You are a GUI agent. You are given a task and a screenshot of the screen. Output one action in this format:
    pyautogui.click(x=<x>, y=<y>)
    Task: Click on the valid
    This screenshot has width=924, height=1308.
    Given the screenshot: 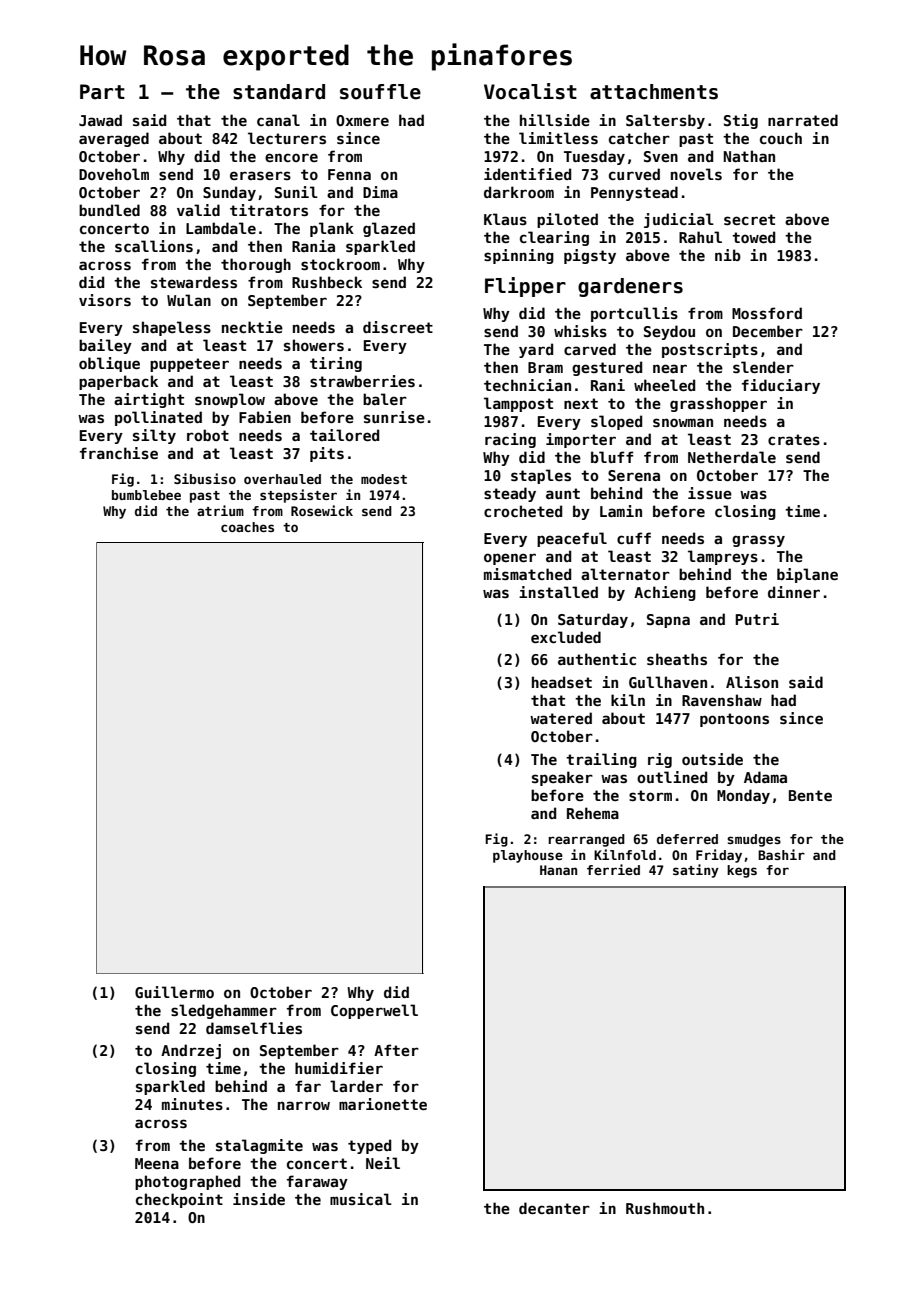 What is the action you would take?
    pyautogui.click(x=198, y=210)
